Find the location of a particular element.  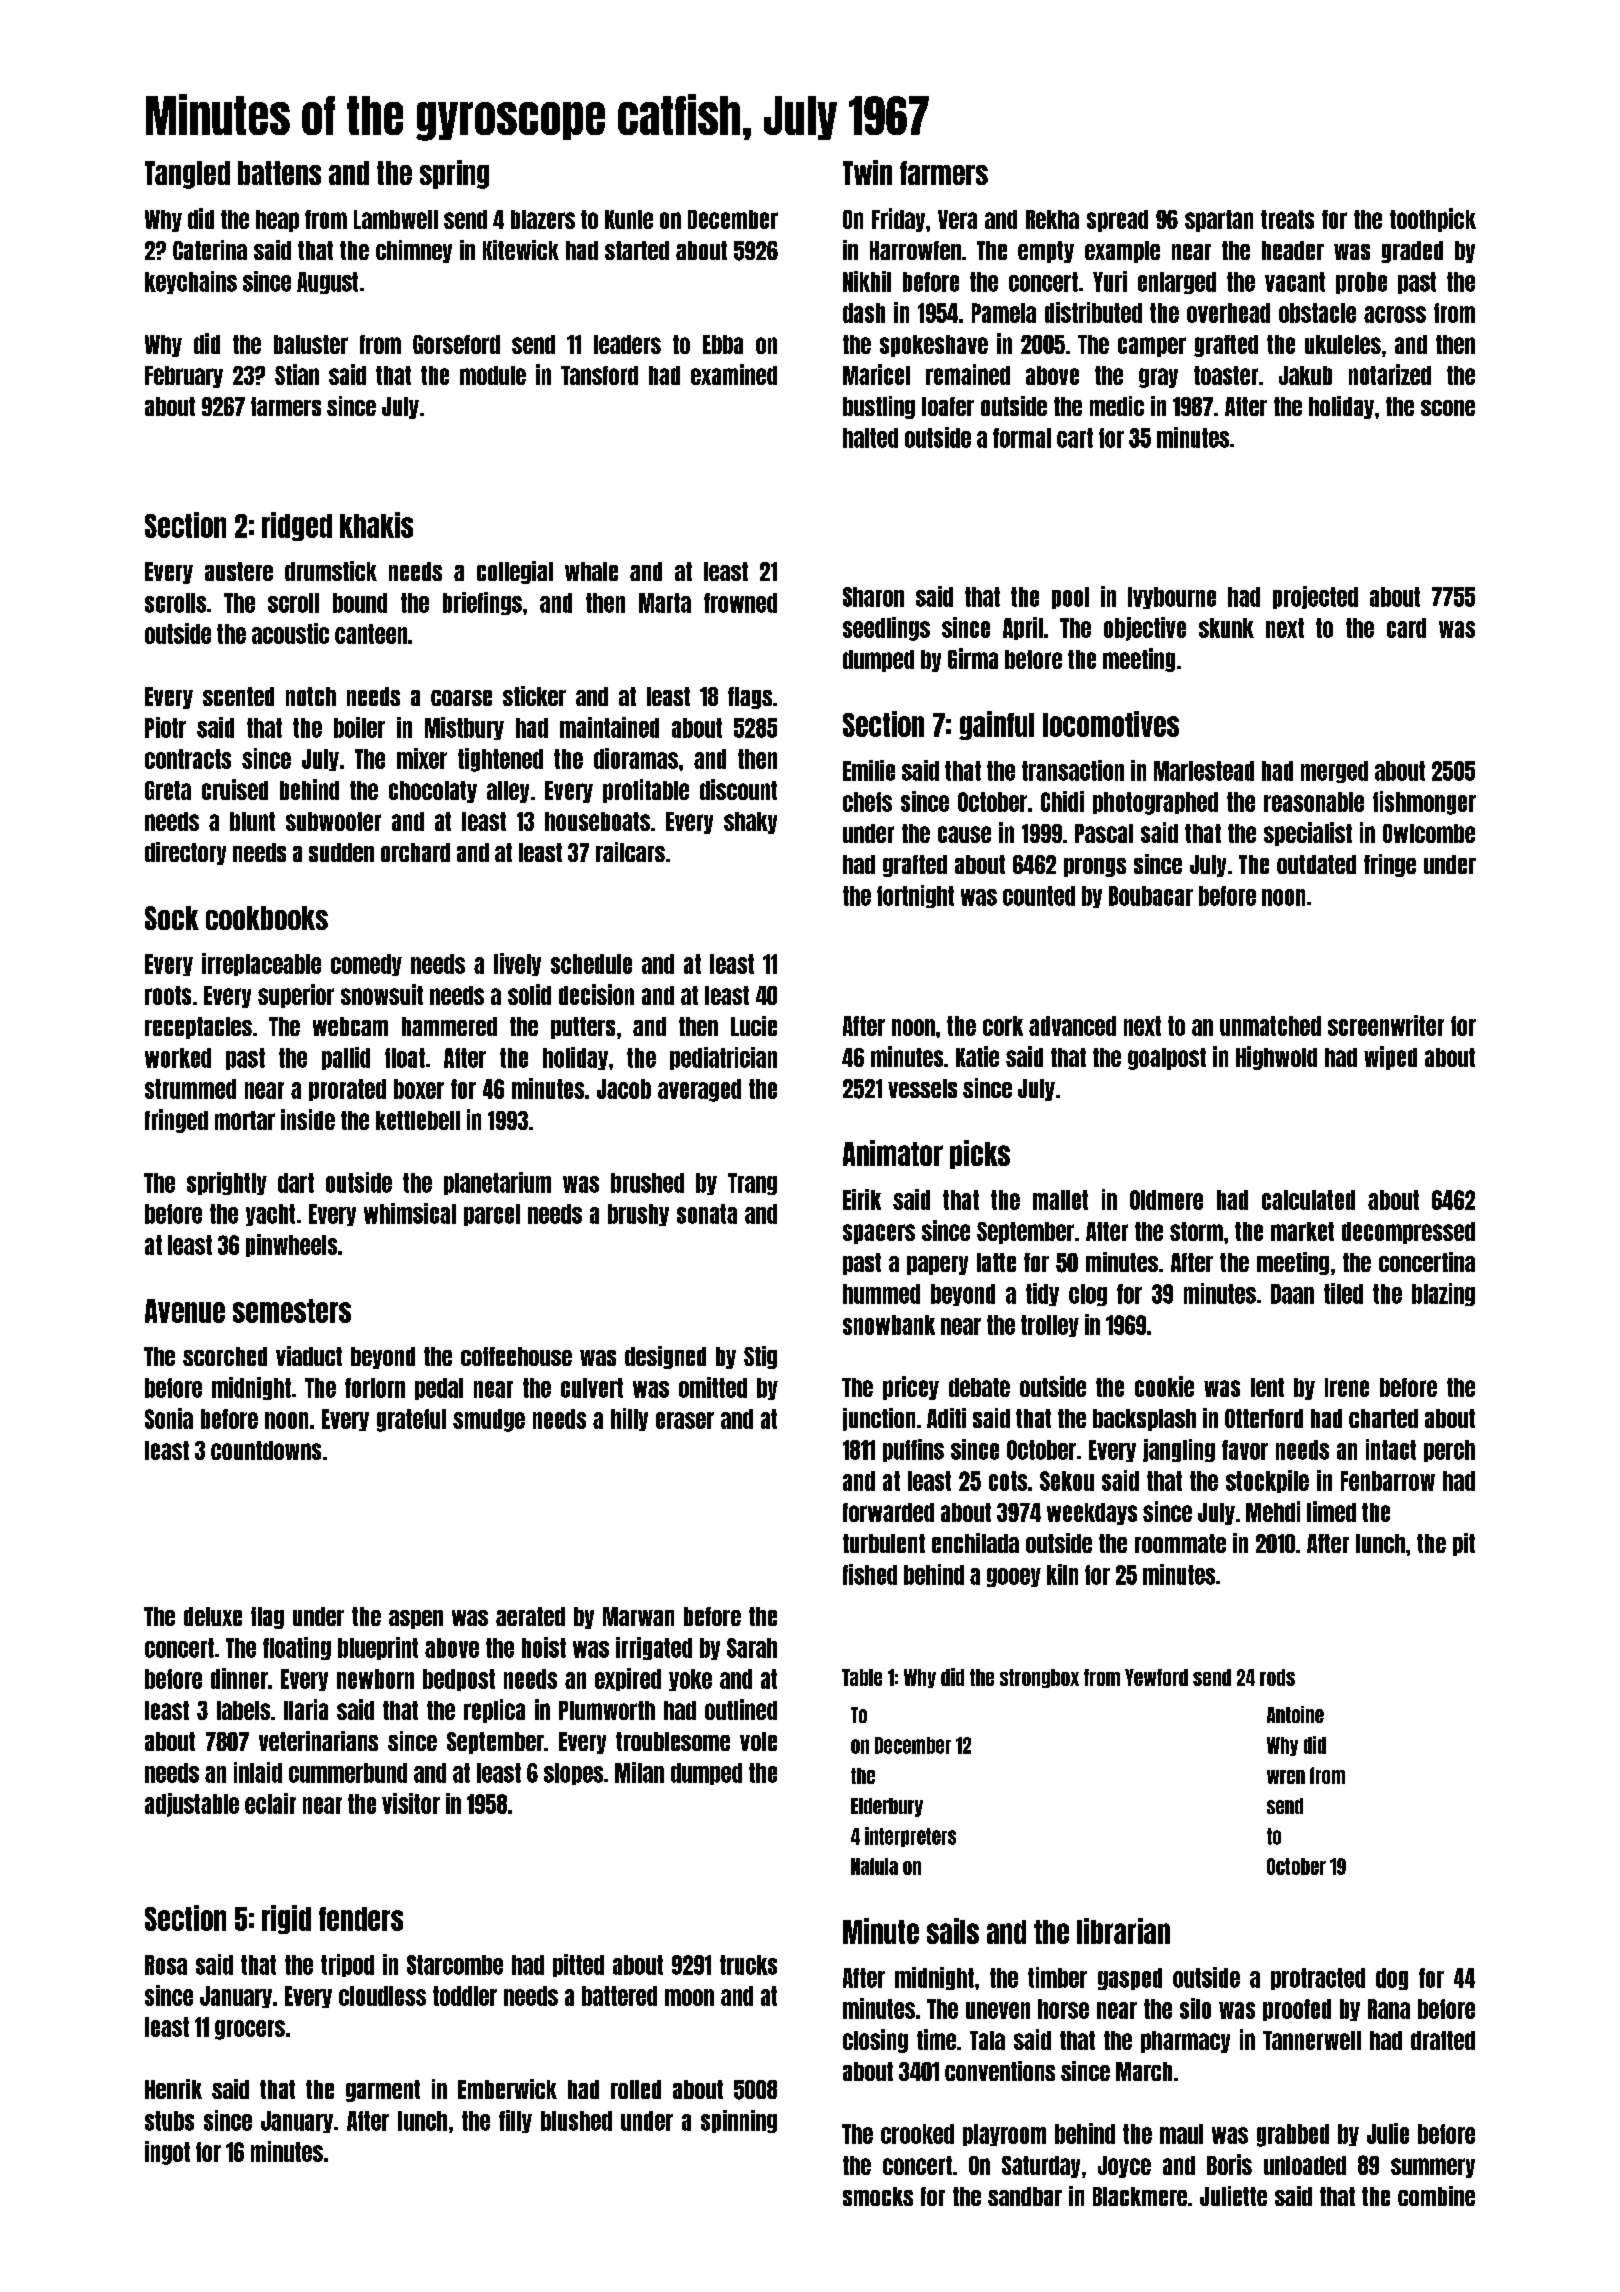

spring is located at coordinates (454, 174).
